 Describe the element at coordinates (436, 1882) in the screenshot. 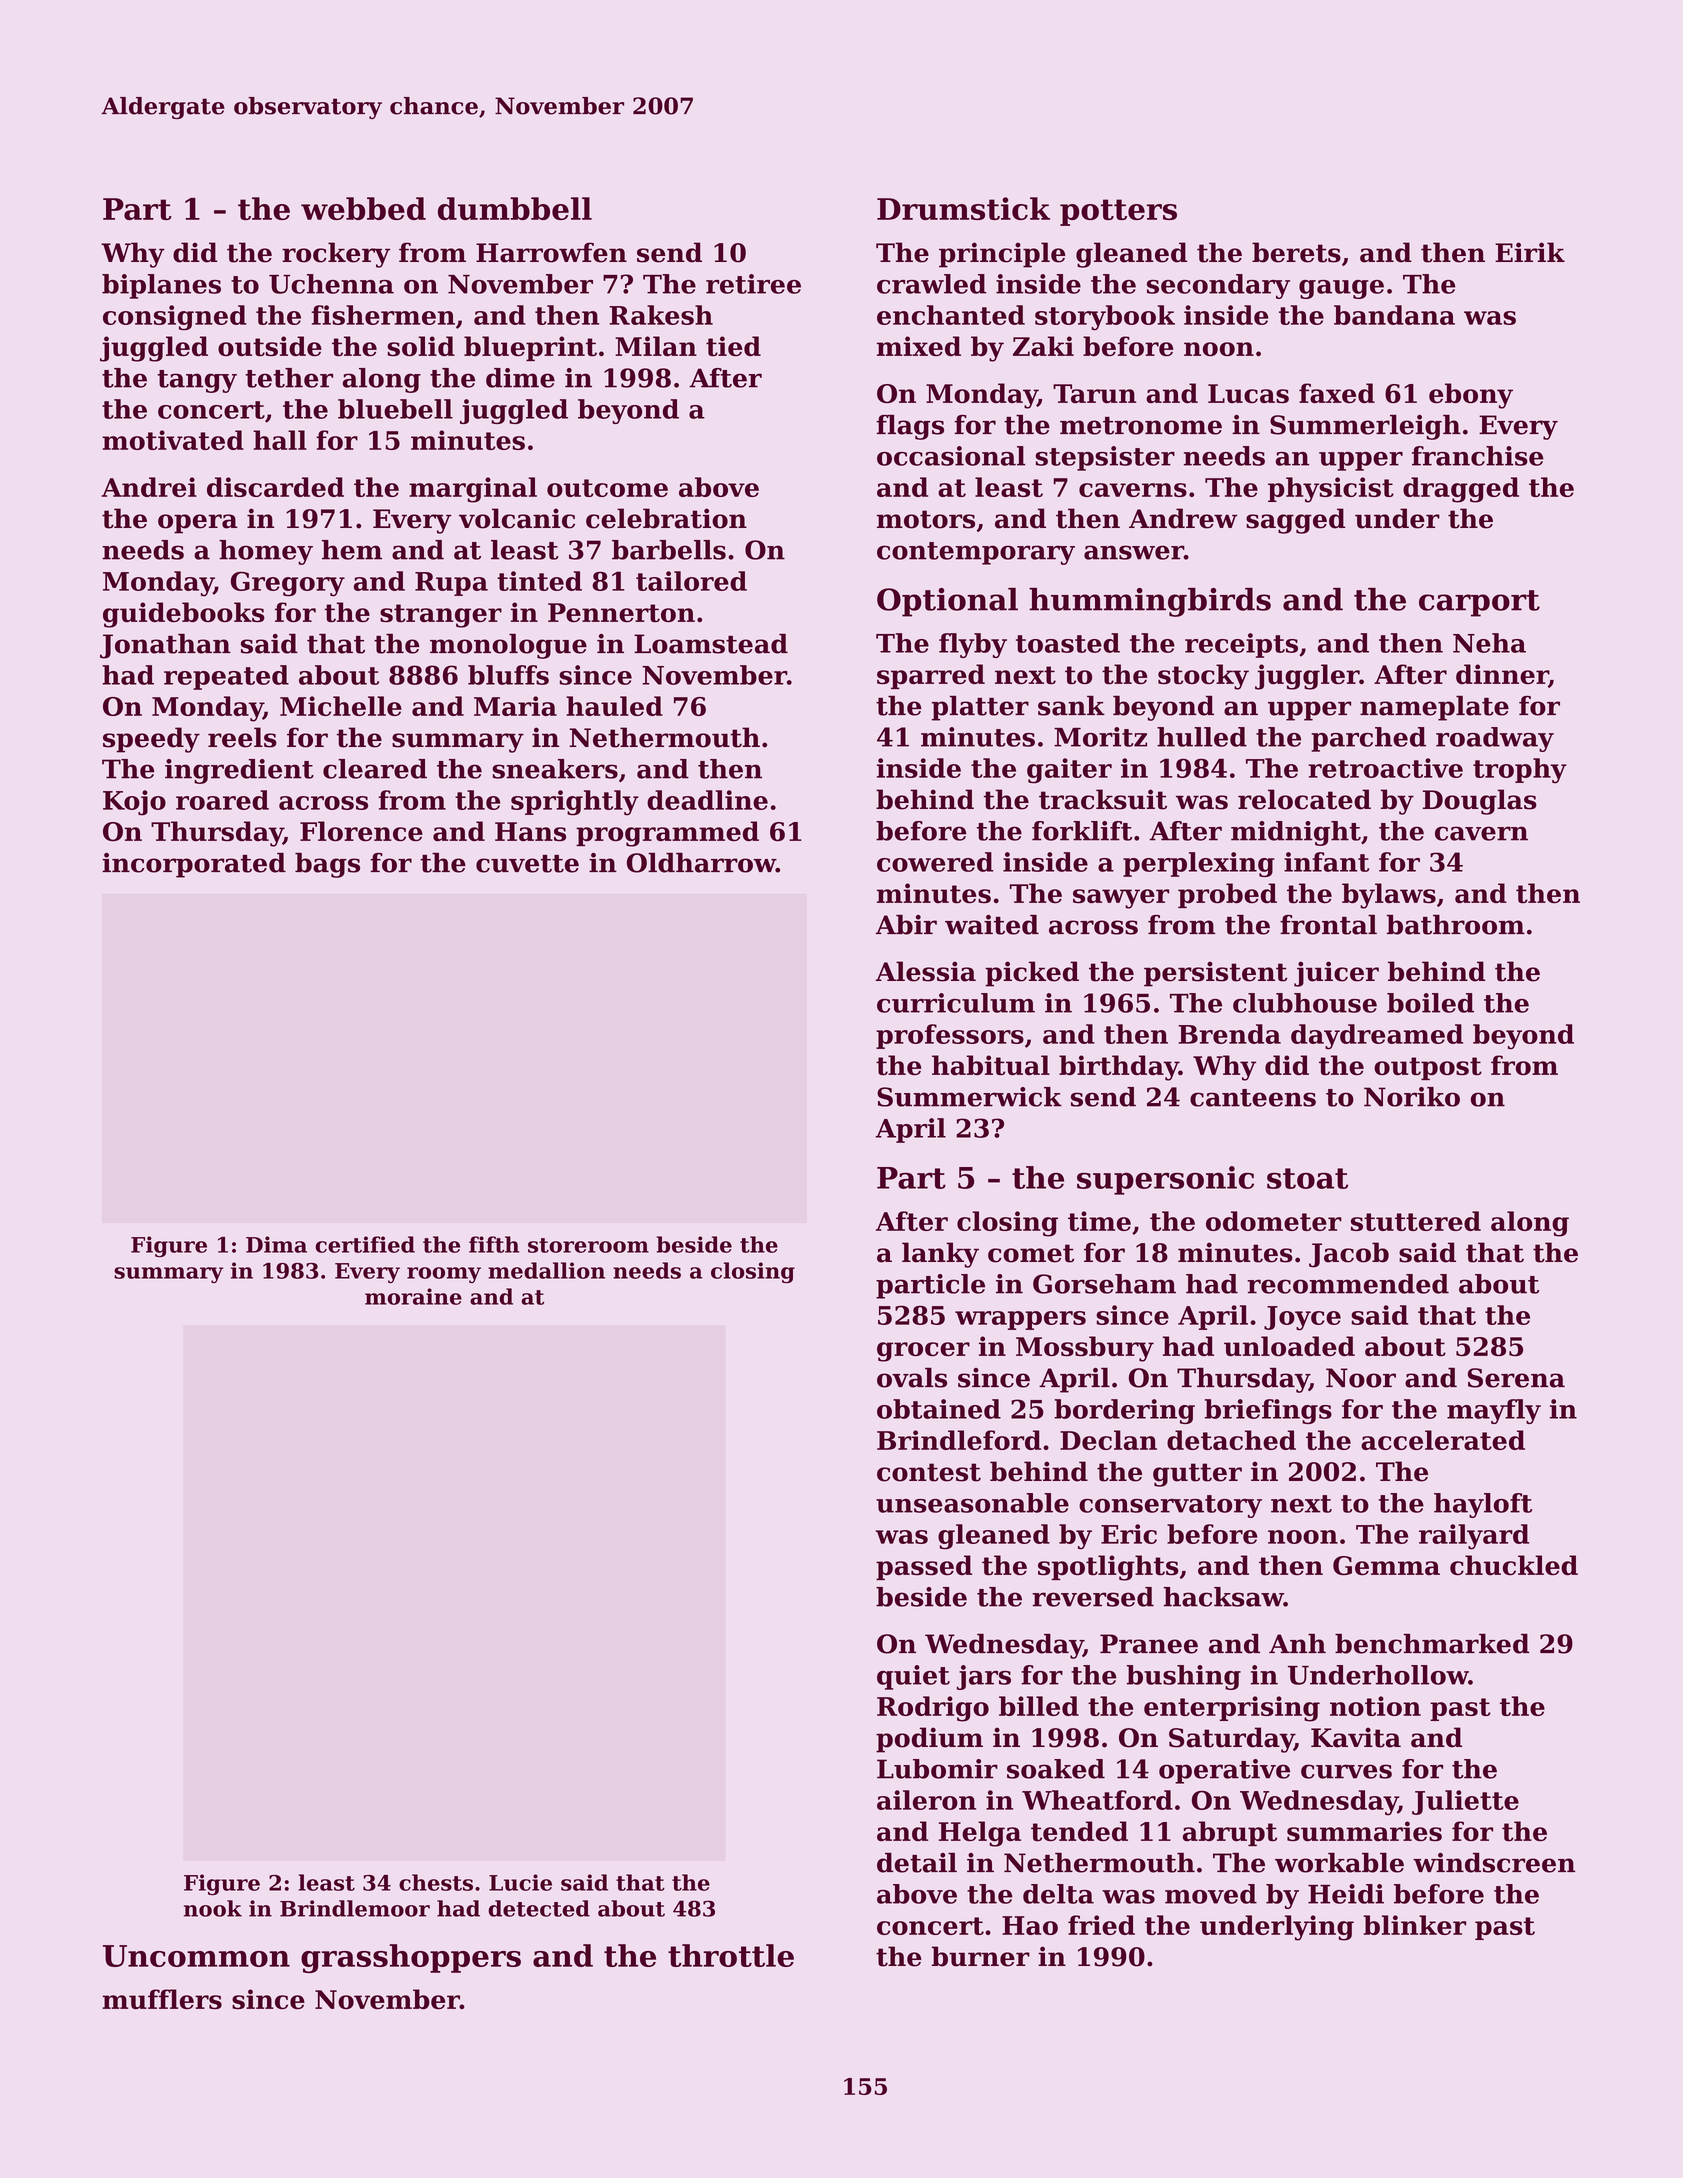

I see `chests` at that location.
